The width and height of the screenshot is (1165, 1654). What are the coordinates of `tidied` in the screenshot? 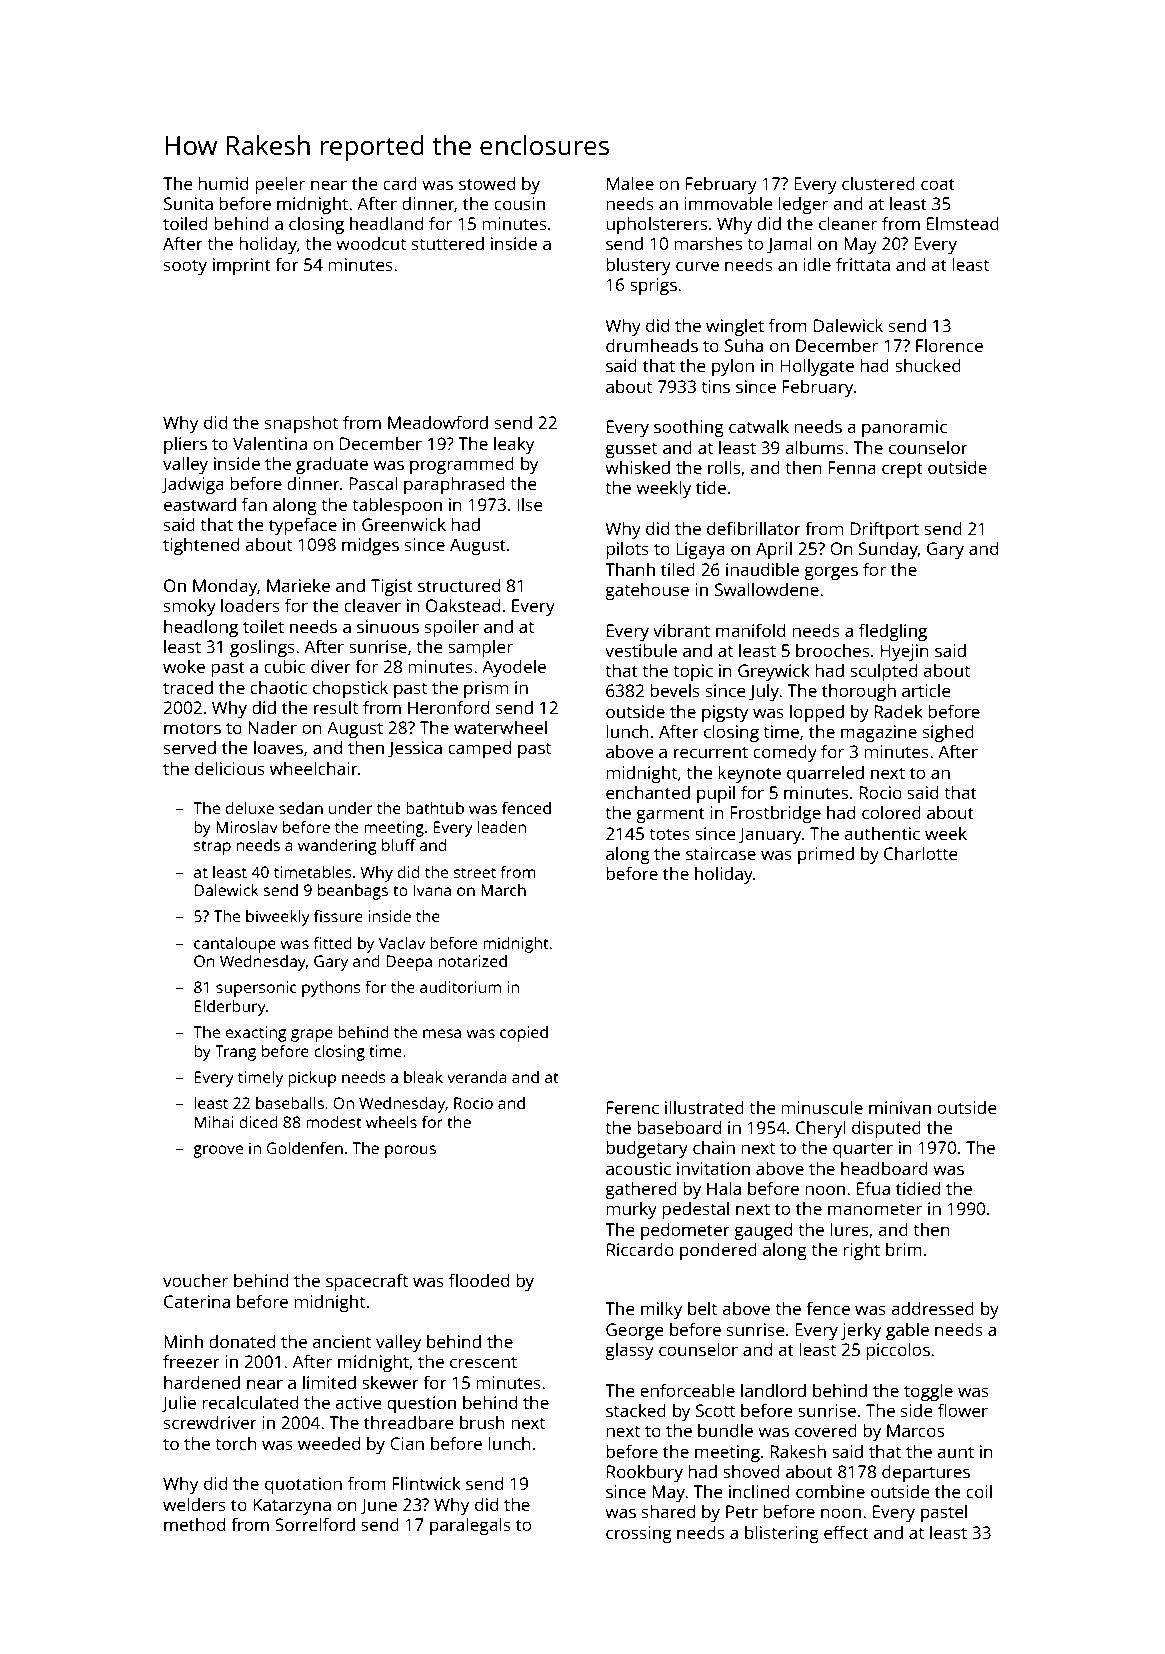 It's located at (918, 1188).
